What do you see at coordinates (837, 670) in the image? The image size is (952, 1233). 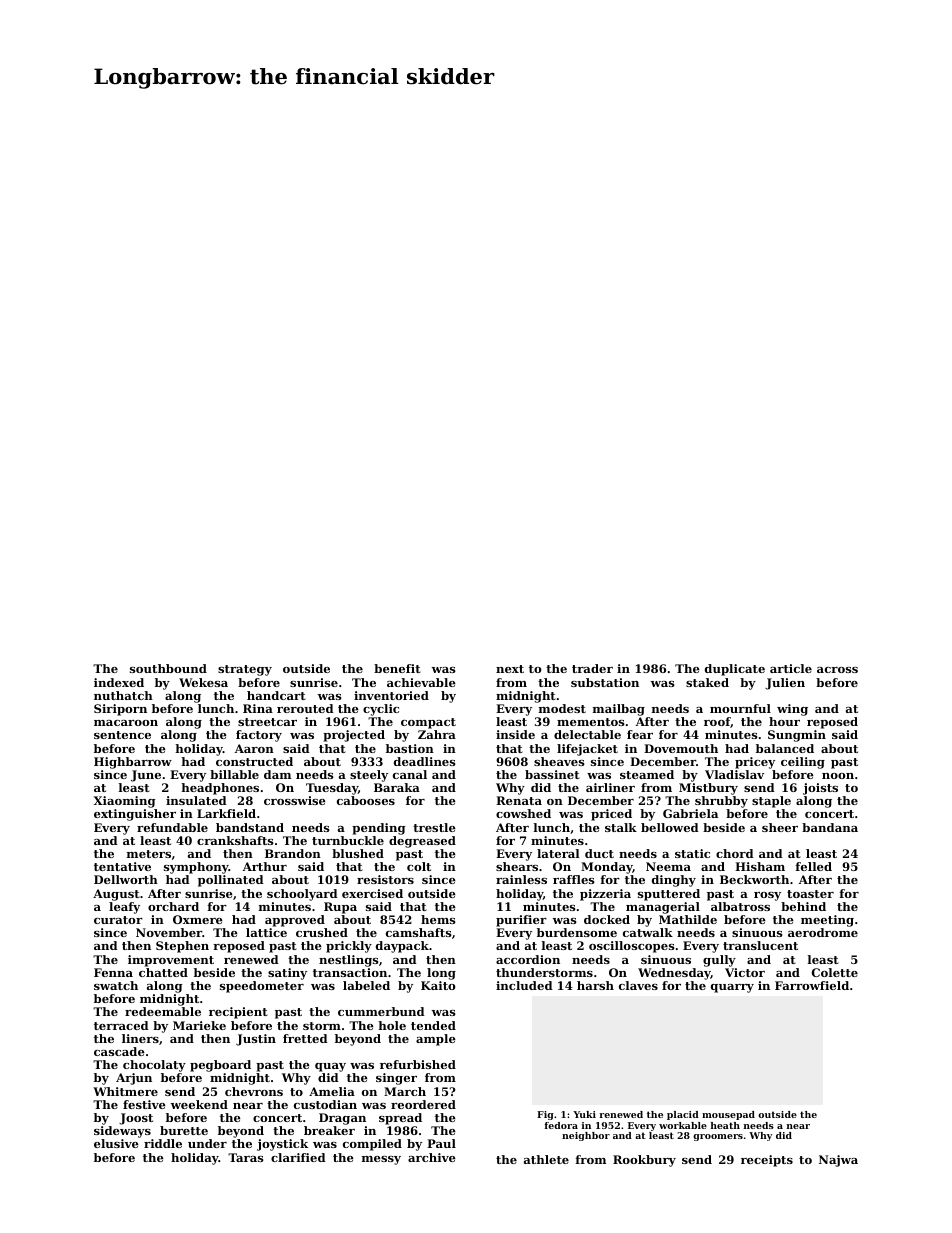 I see `across` at bounding box center [837, 670].
